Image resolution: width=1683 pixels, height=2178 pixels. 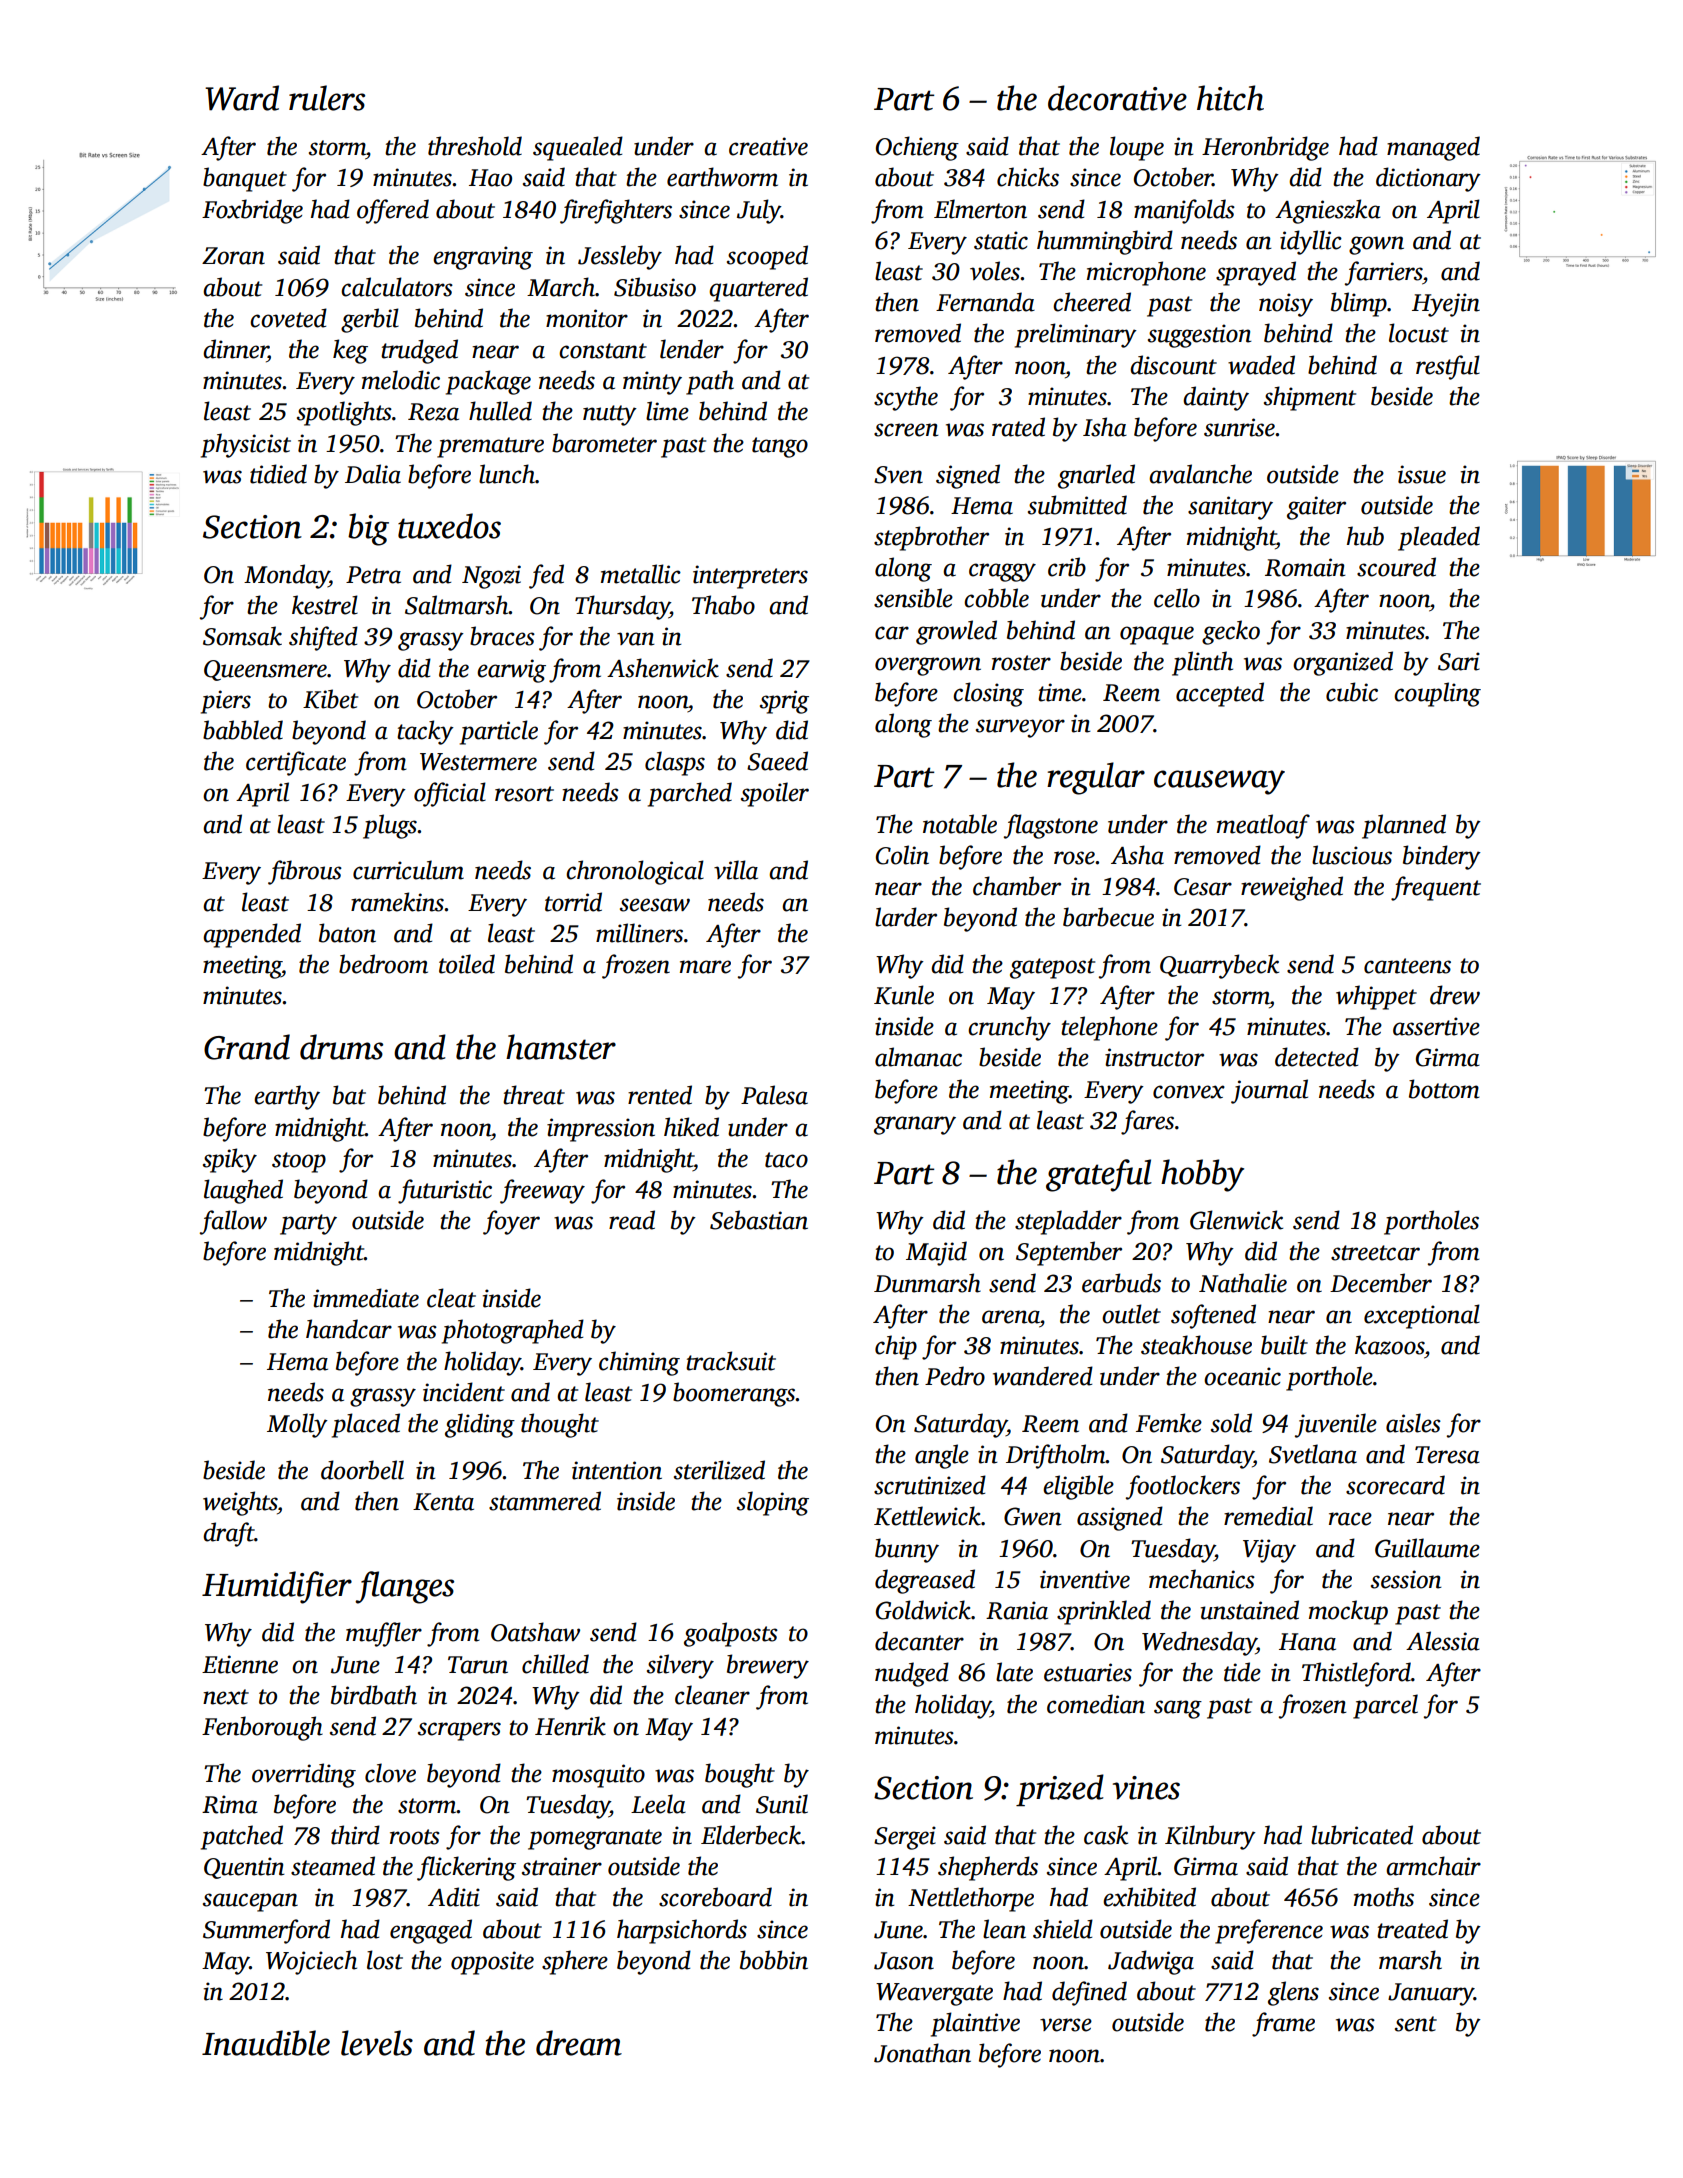 I want to click on patched, so click(x=242, y=1837).
